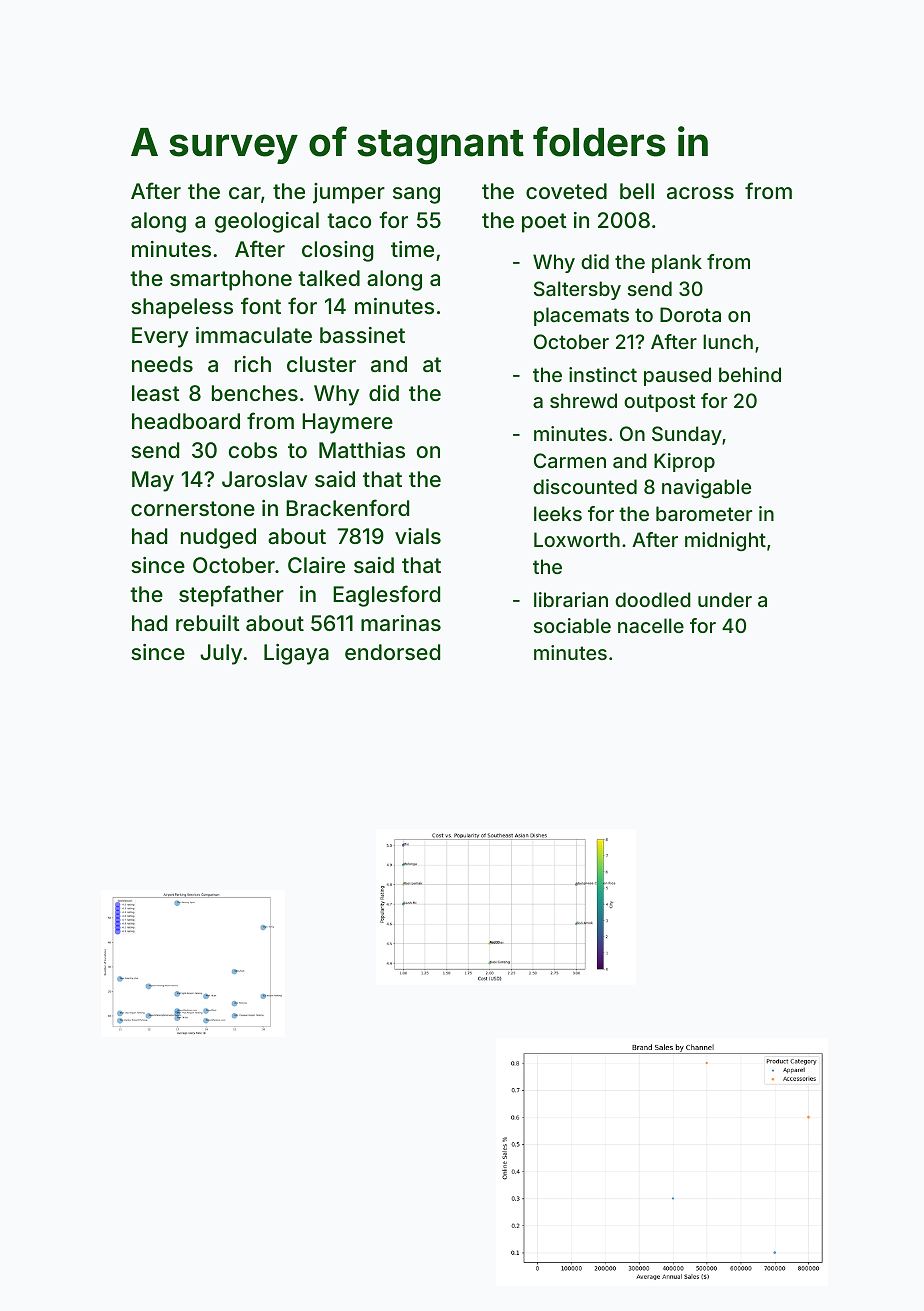 This document has height=1311, width=924. I want to click on Brackenford, so click(347, 507).
